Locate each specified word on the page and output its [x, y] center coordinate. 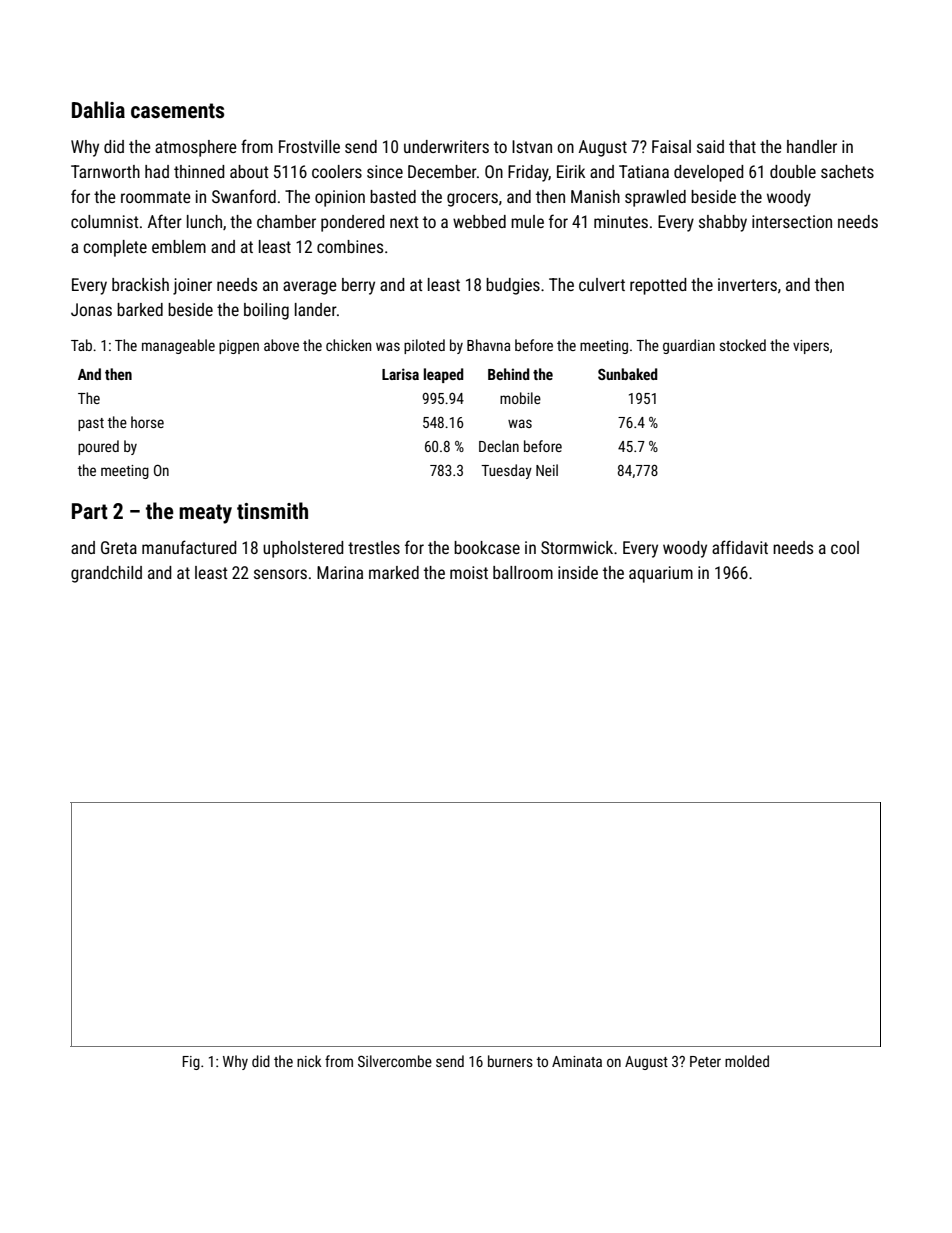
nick [309, 1061]
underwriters [446, 146]
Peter [705, 1061]
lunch [204, 221]
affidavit [740, 547]
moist [469, 572]
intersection [792, 221]
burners [510, 1061]
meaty [205, 514]
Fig [191, 1063]
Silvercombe [395, 1061]
